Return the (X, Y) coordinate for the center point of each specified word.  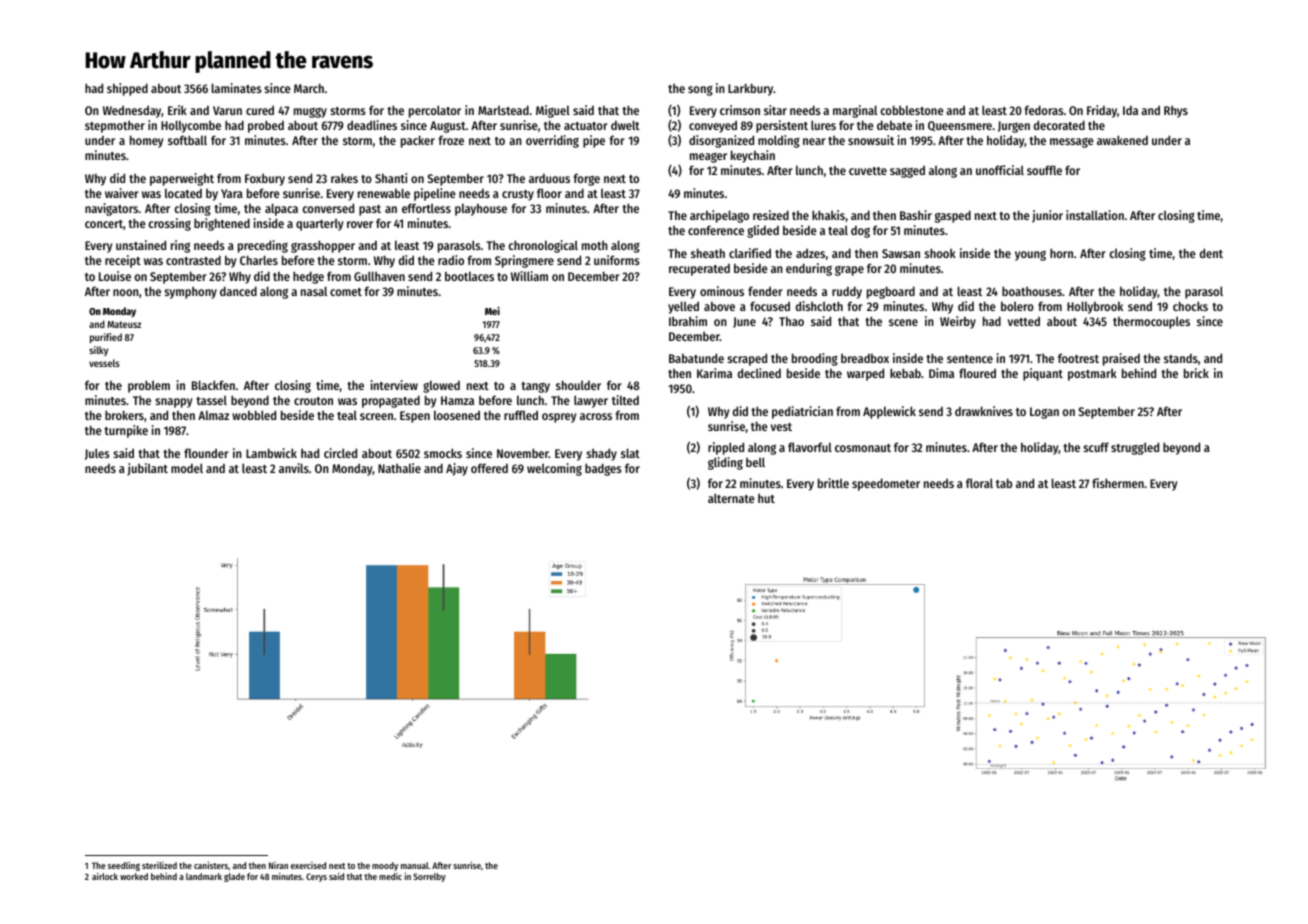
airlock (105, 876)
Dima (941, 373)
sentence (970, 359)
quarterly (319, 224)
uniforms (617, 260)
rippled (726, 448)
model (187, 468)
